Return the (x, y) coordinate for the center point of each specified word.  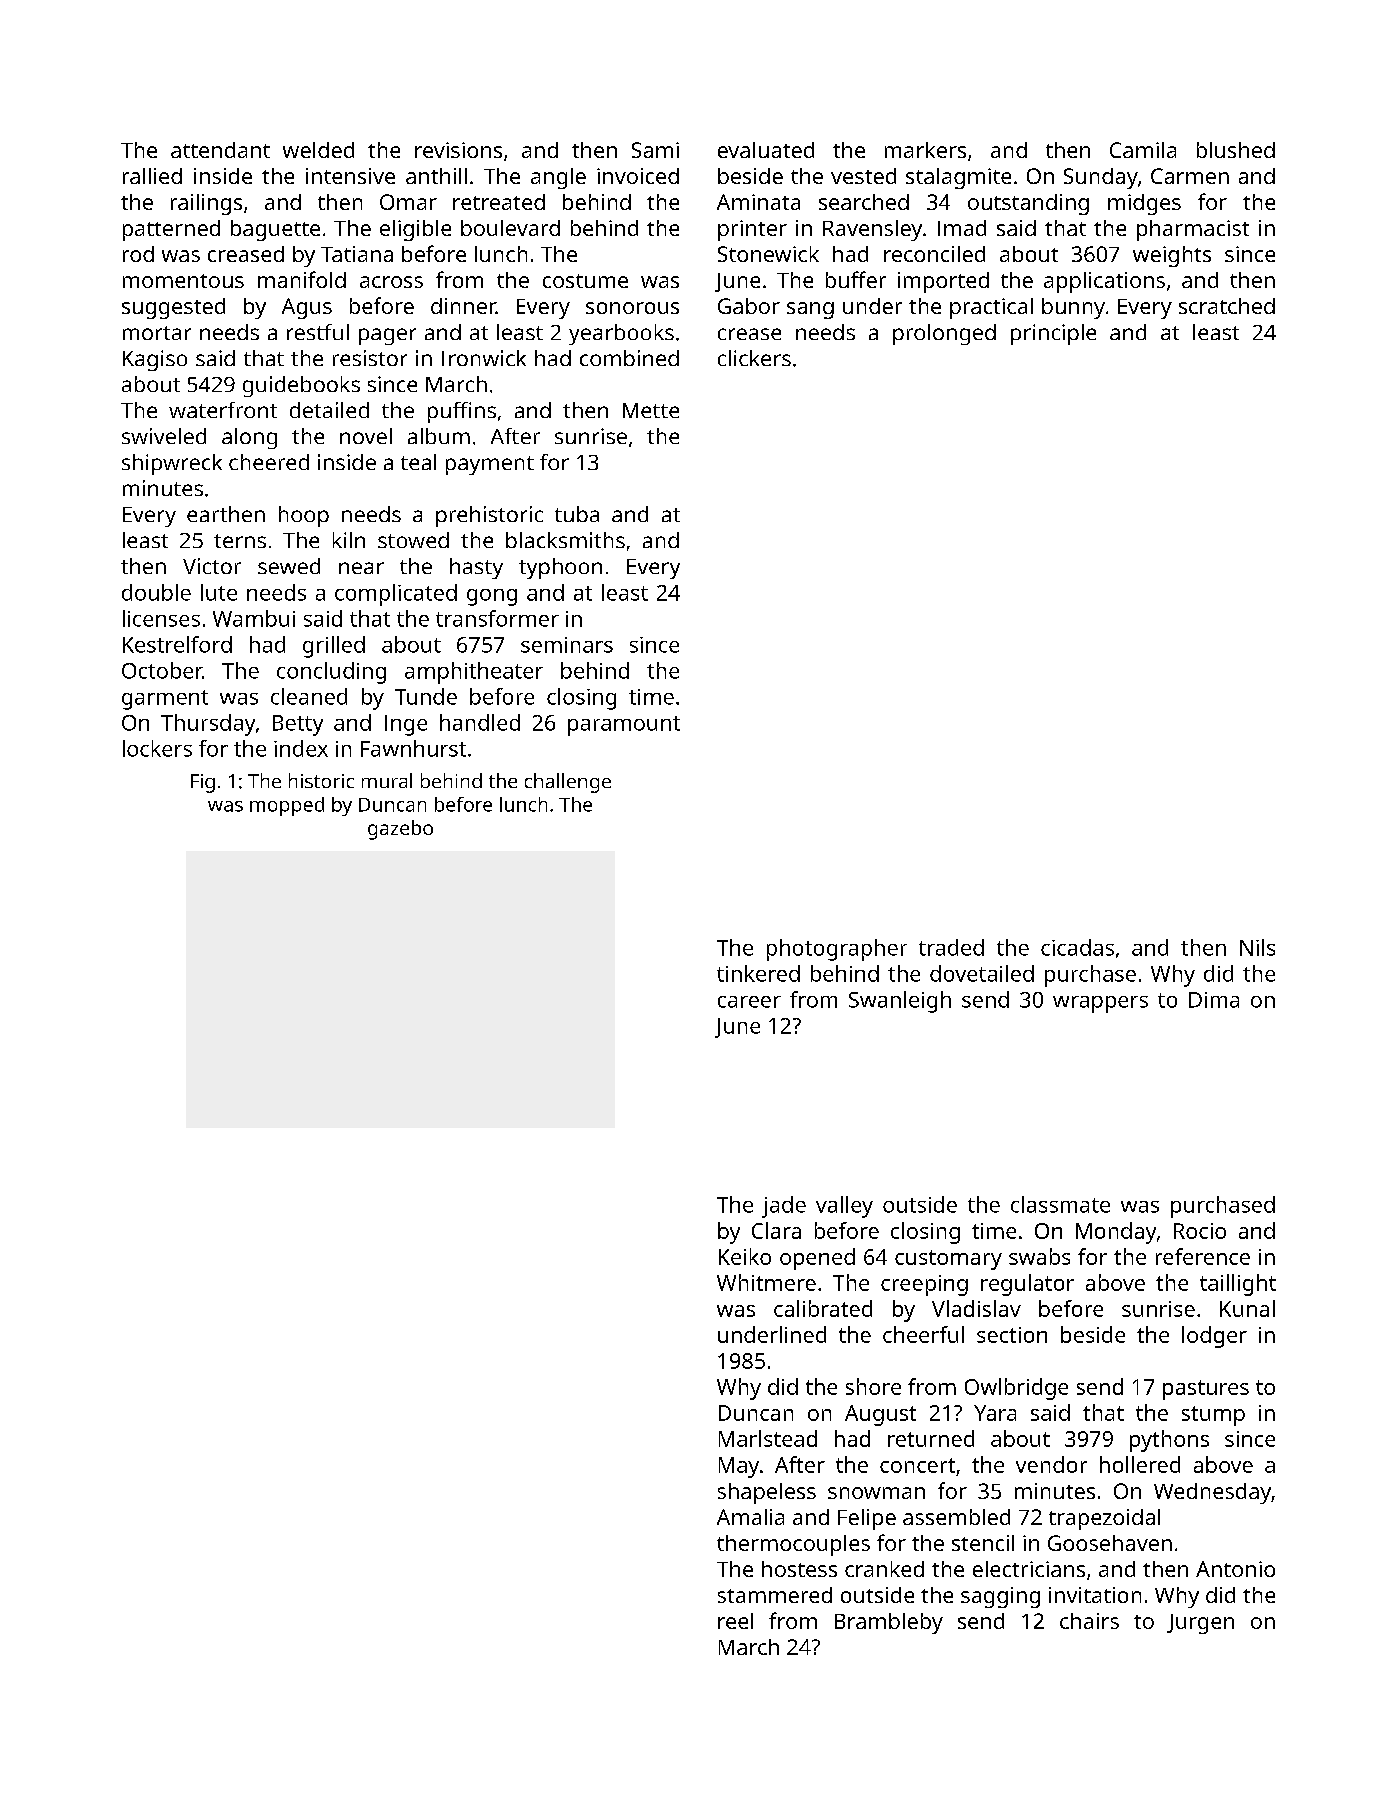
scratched (1227, 306)
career (749, 1002)
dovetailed (982, 973)
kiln (349, 540)
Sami (655, 150)
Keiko (745, 1256)
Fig (203, 783)
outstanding (1028, 204)
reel (735, 1621)
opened (817, 1259)
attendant (220, 150)
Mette (651, 410)
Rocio (1200, 1231)
